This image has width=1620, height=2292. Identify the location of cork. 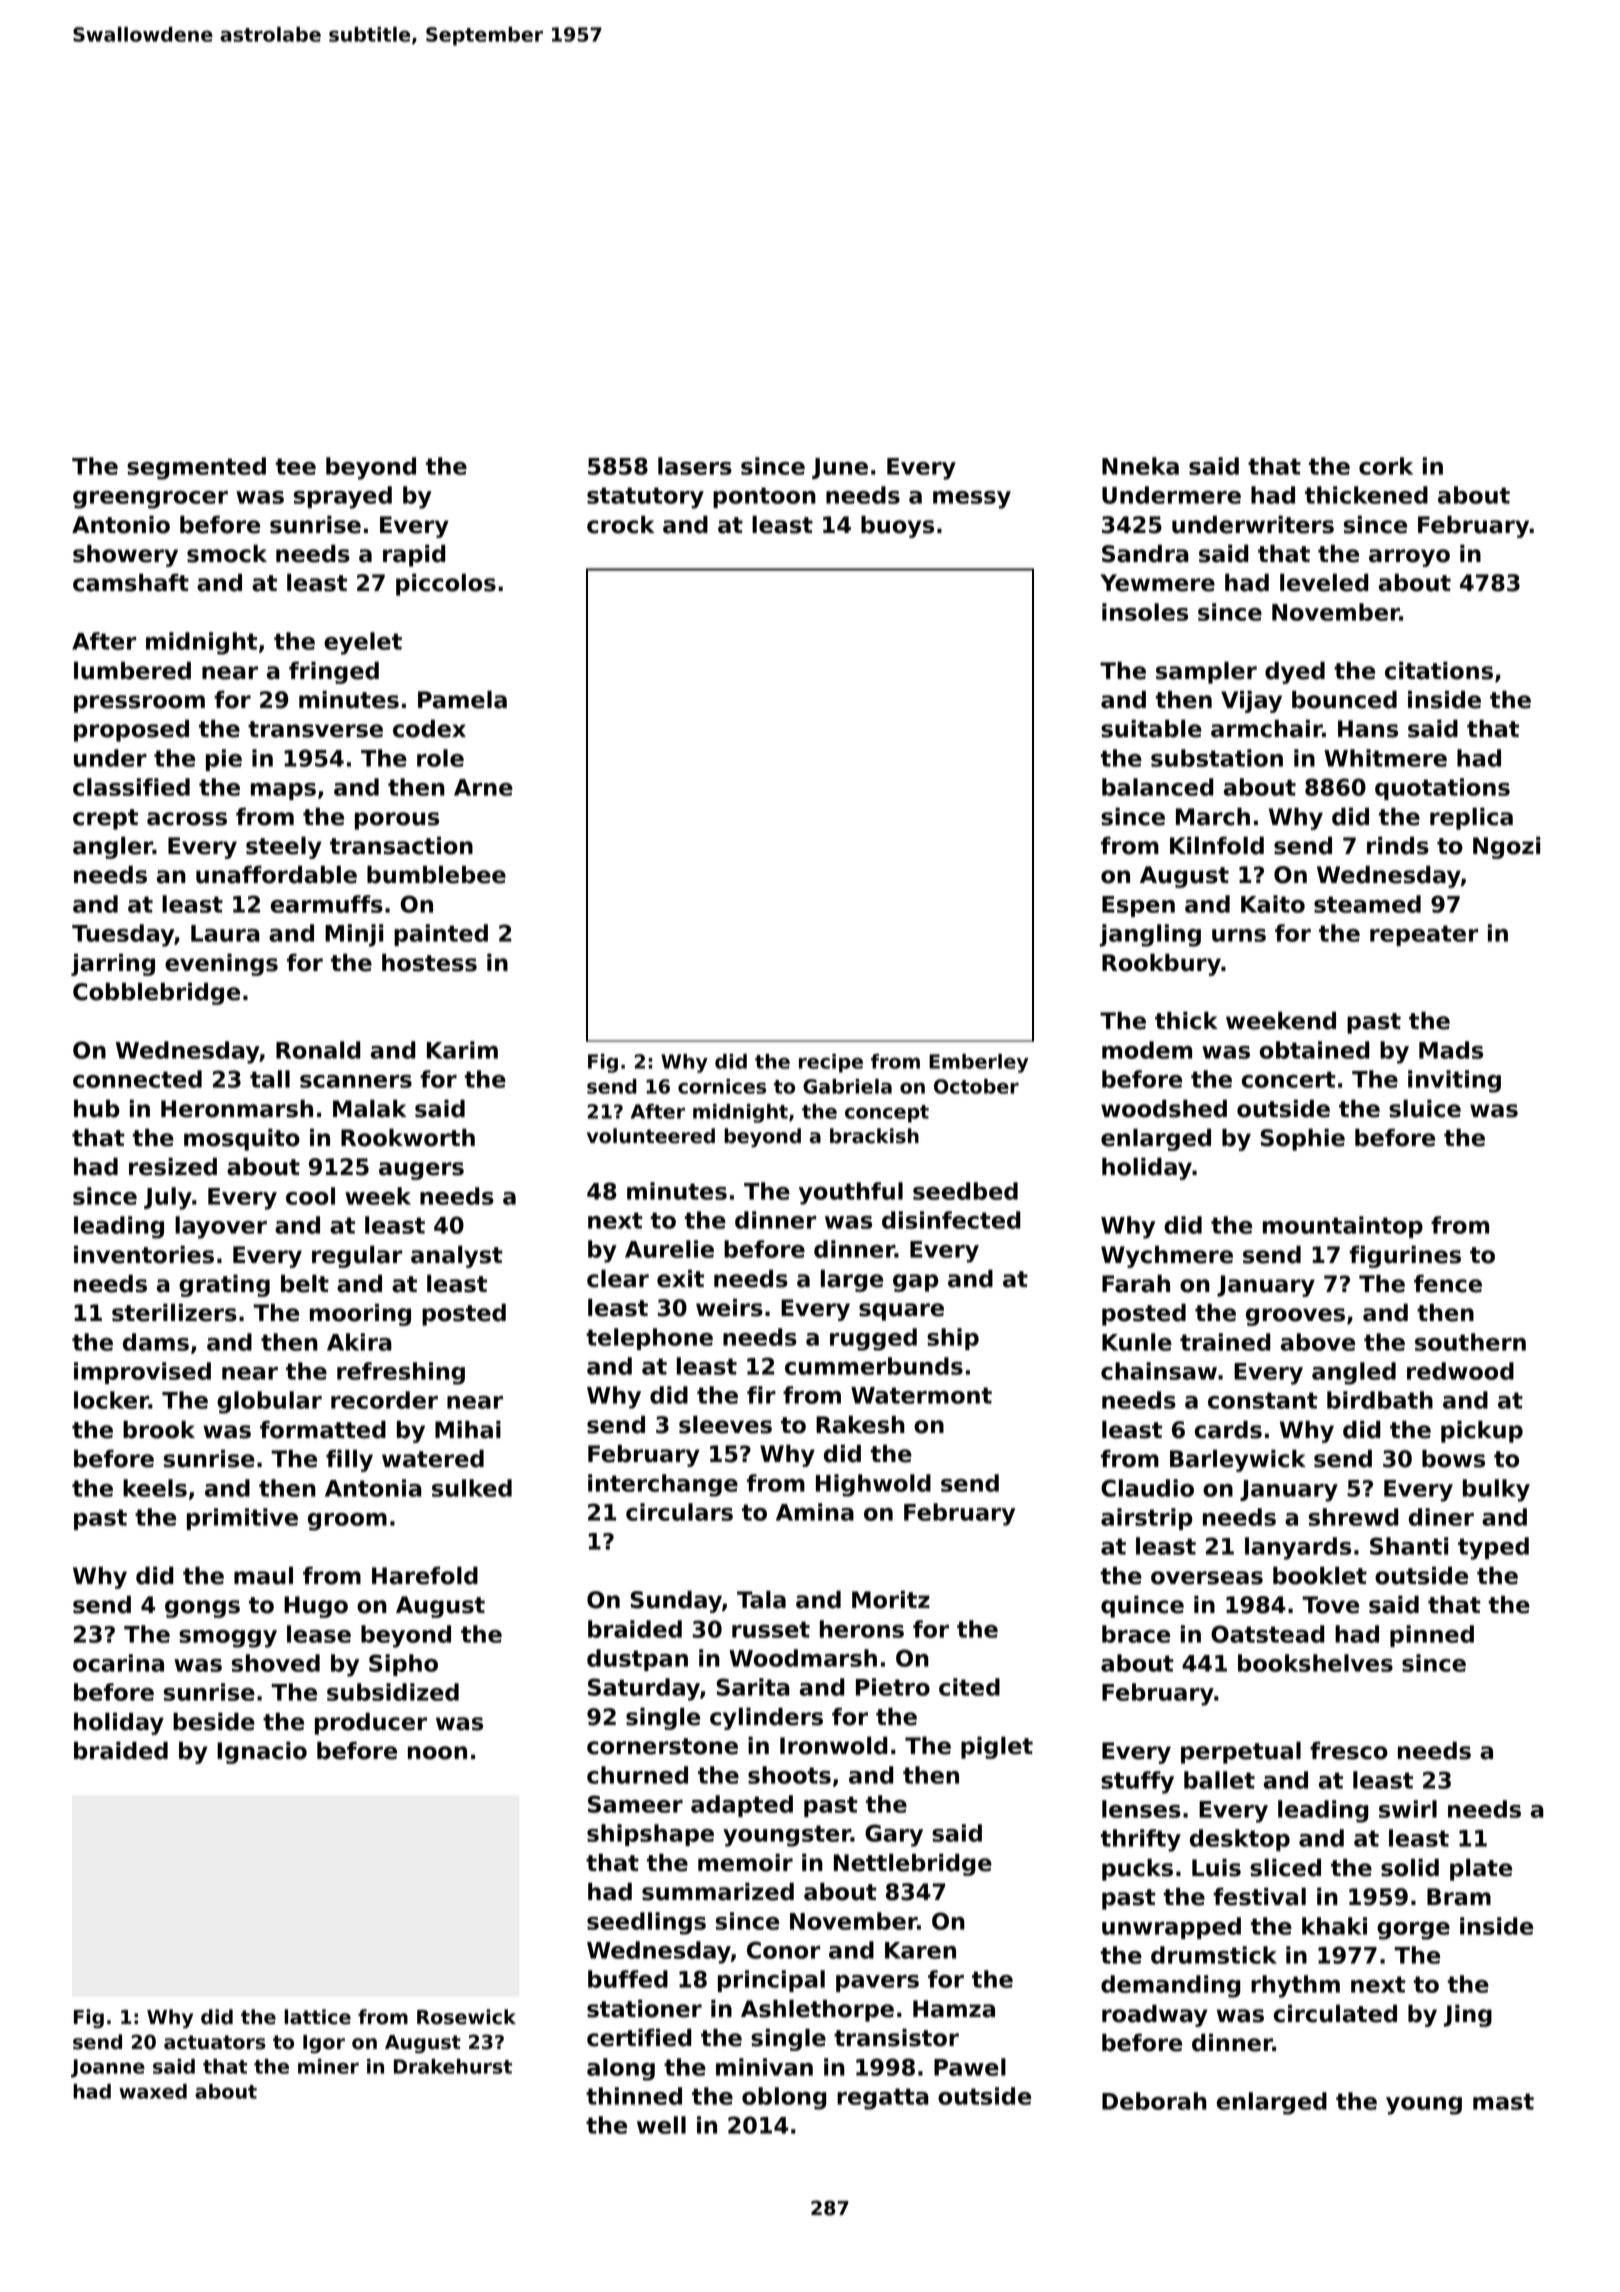
(1386, 466).
